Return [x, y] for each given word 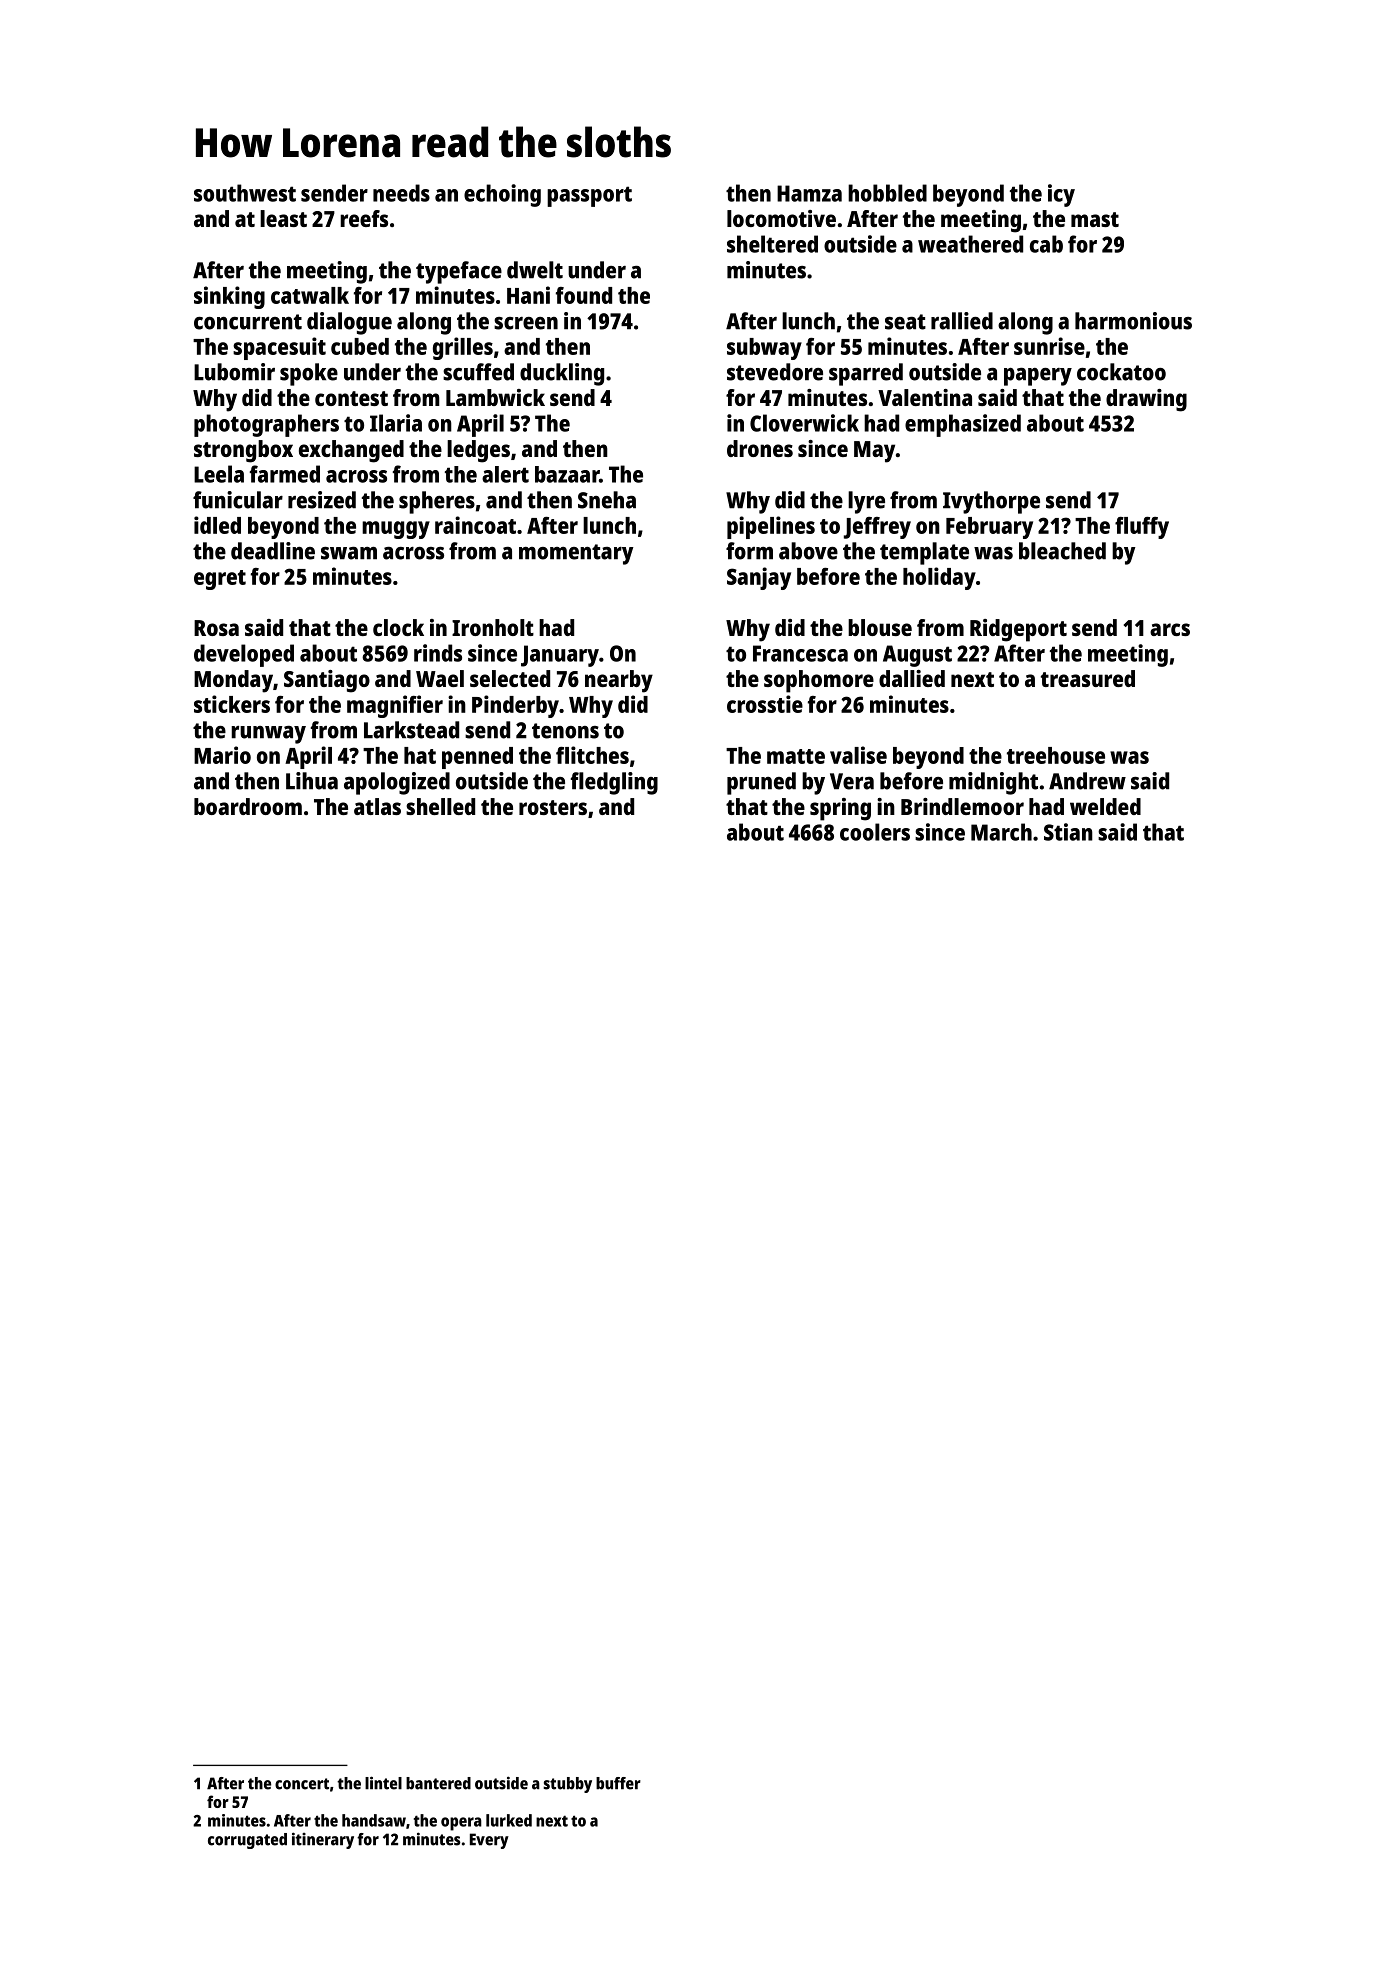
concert [302, 1784]
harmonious [1133, 321]
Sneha [607, 500]
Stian [1068, 832]
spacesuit [279, 348]
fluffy [1142, 528]
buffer [618, 1783]
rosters [553, 807]
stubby [567, 1785]
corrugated [247, 1841]
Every [489, 1841]
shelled [440, 806]
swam [349, 553]
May [874, 452]
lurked [509, 1820]
